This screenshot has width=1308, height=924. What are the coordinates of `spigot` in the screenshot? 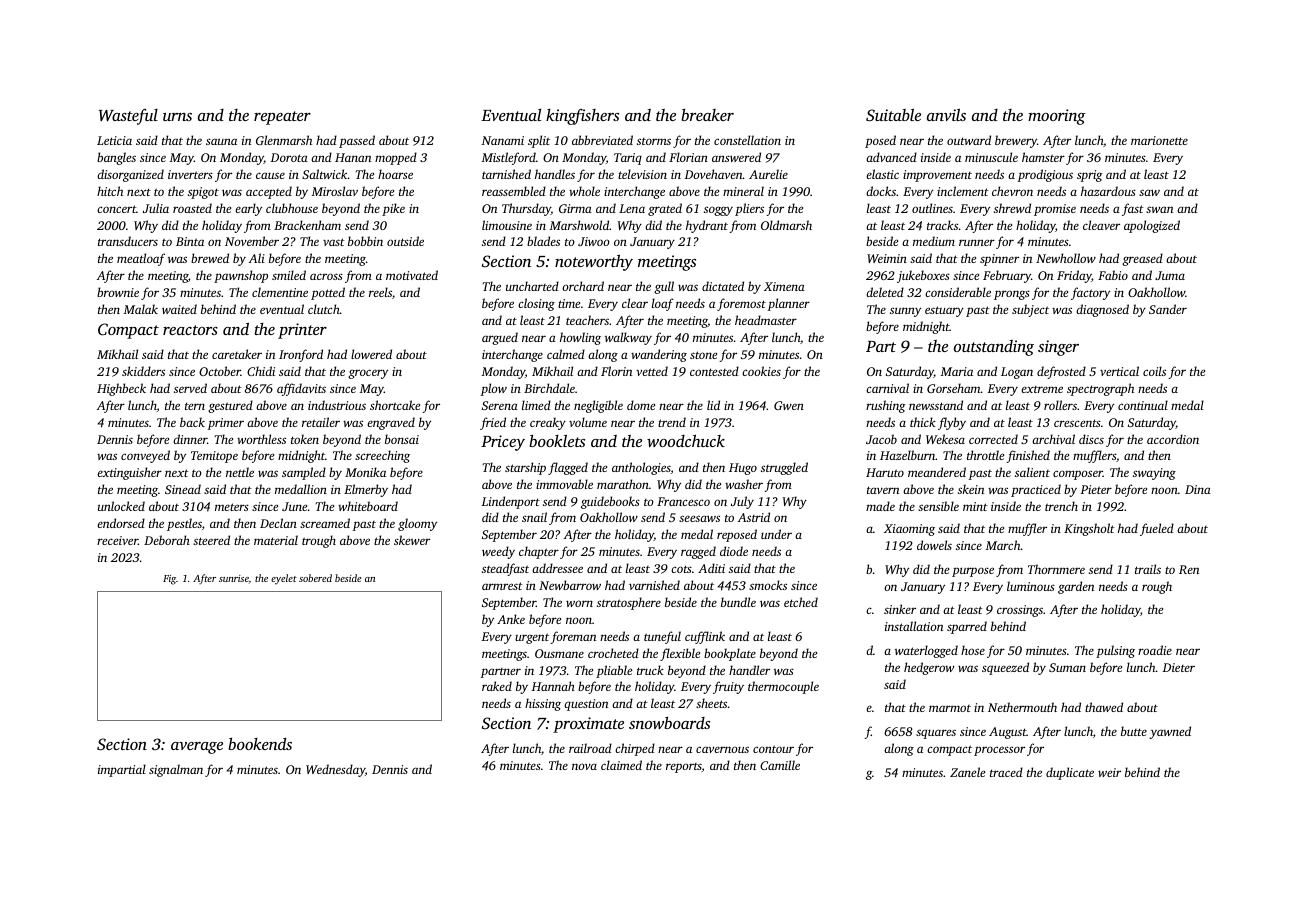 It's located at (203, 193).
